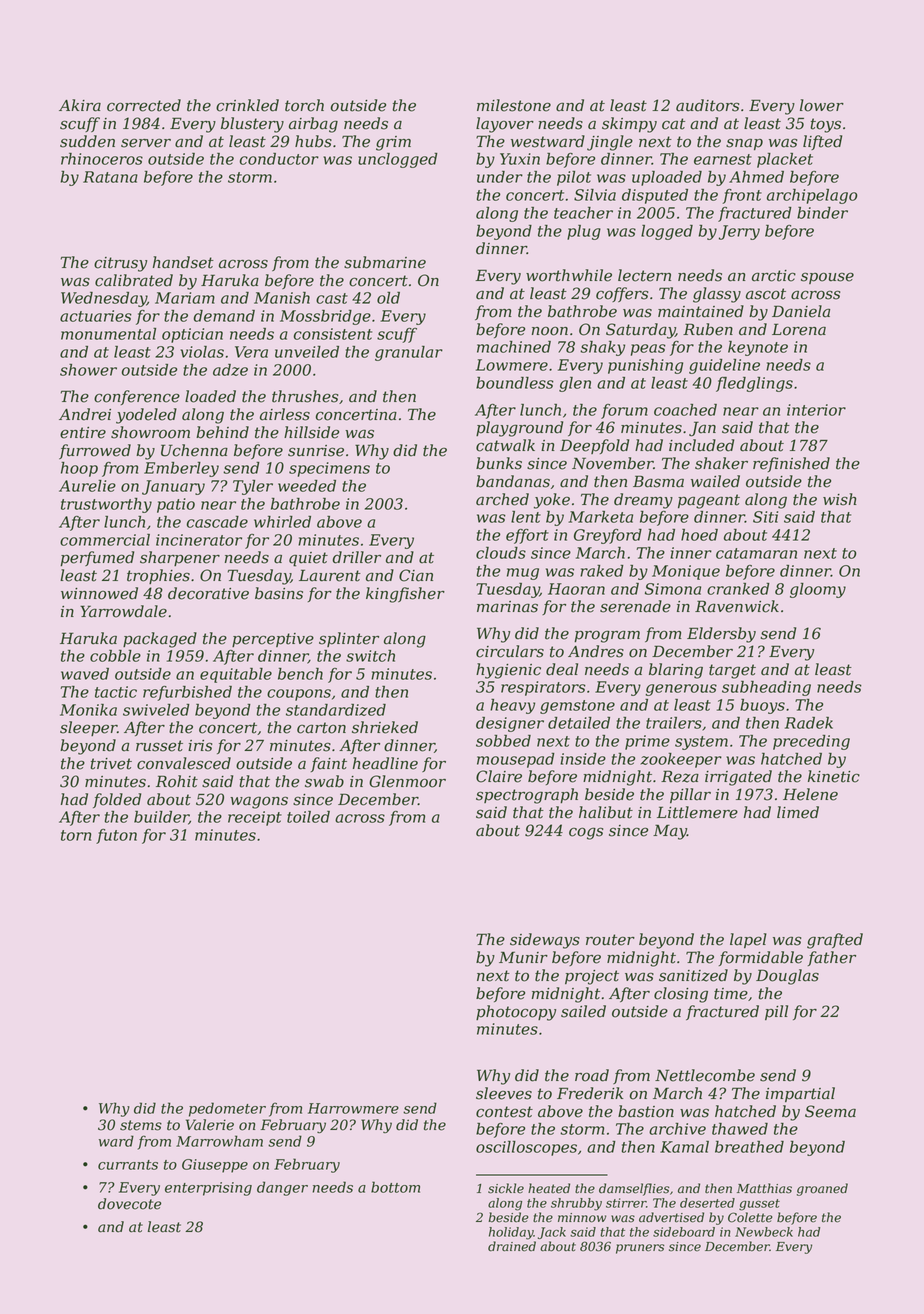 Image resolution: width=924 pixels, height=1314 pixels. Describe the element at coordinates (144, 105) in the page. I see `corrected` at that location.
